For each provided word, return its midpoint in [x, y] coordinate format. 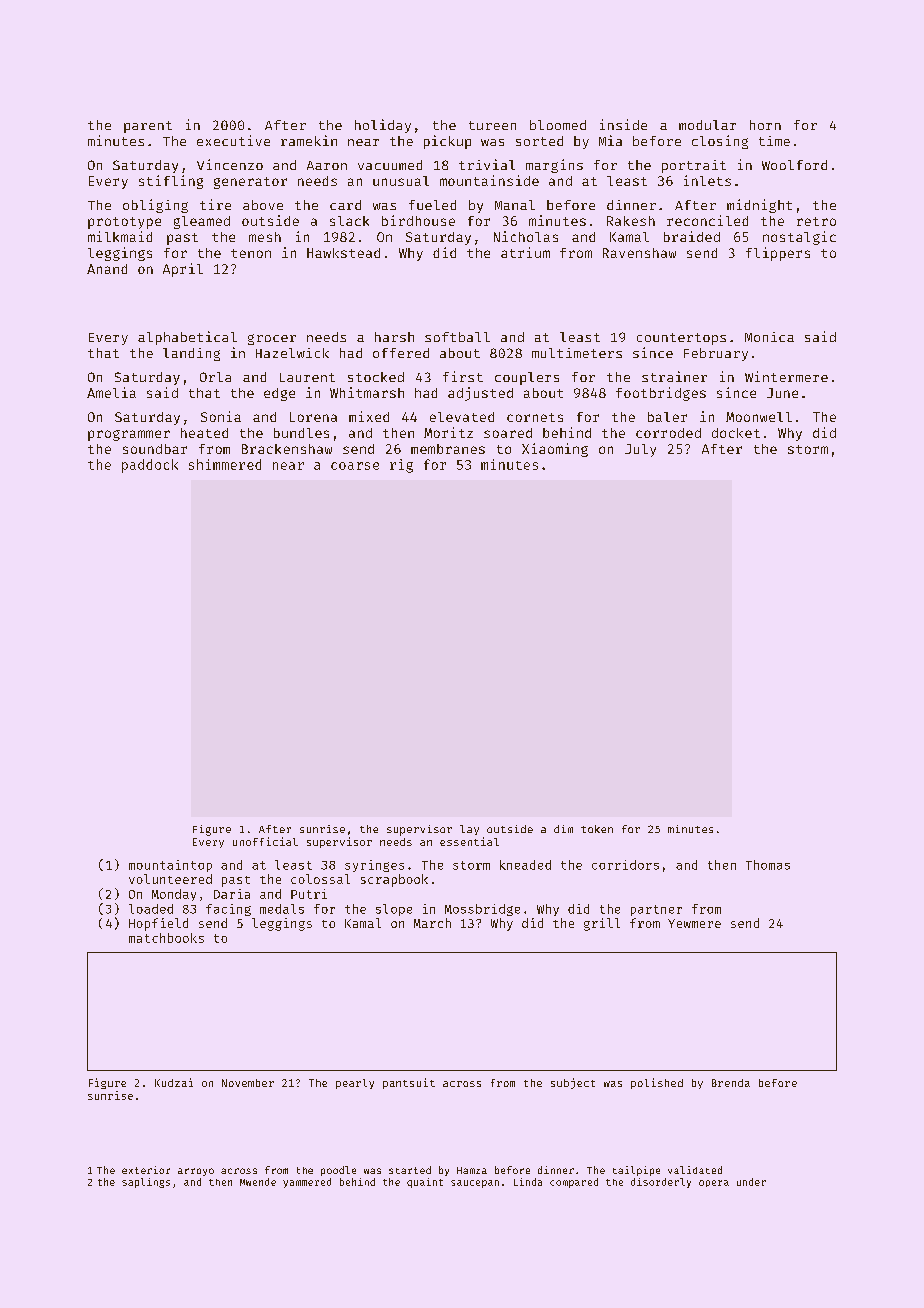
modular [707, 125]
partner [656, 910]
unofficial [265, 841]
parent [148, 127]
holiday [383, 126]
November [248, 1083]
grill [602, 924]
